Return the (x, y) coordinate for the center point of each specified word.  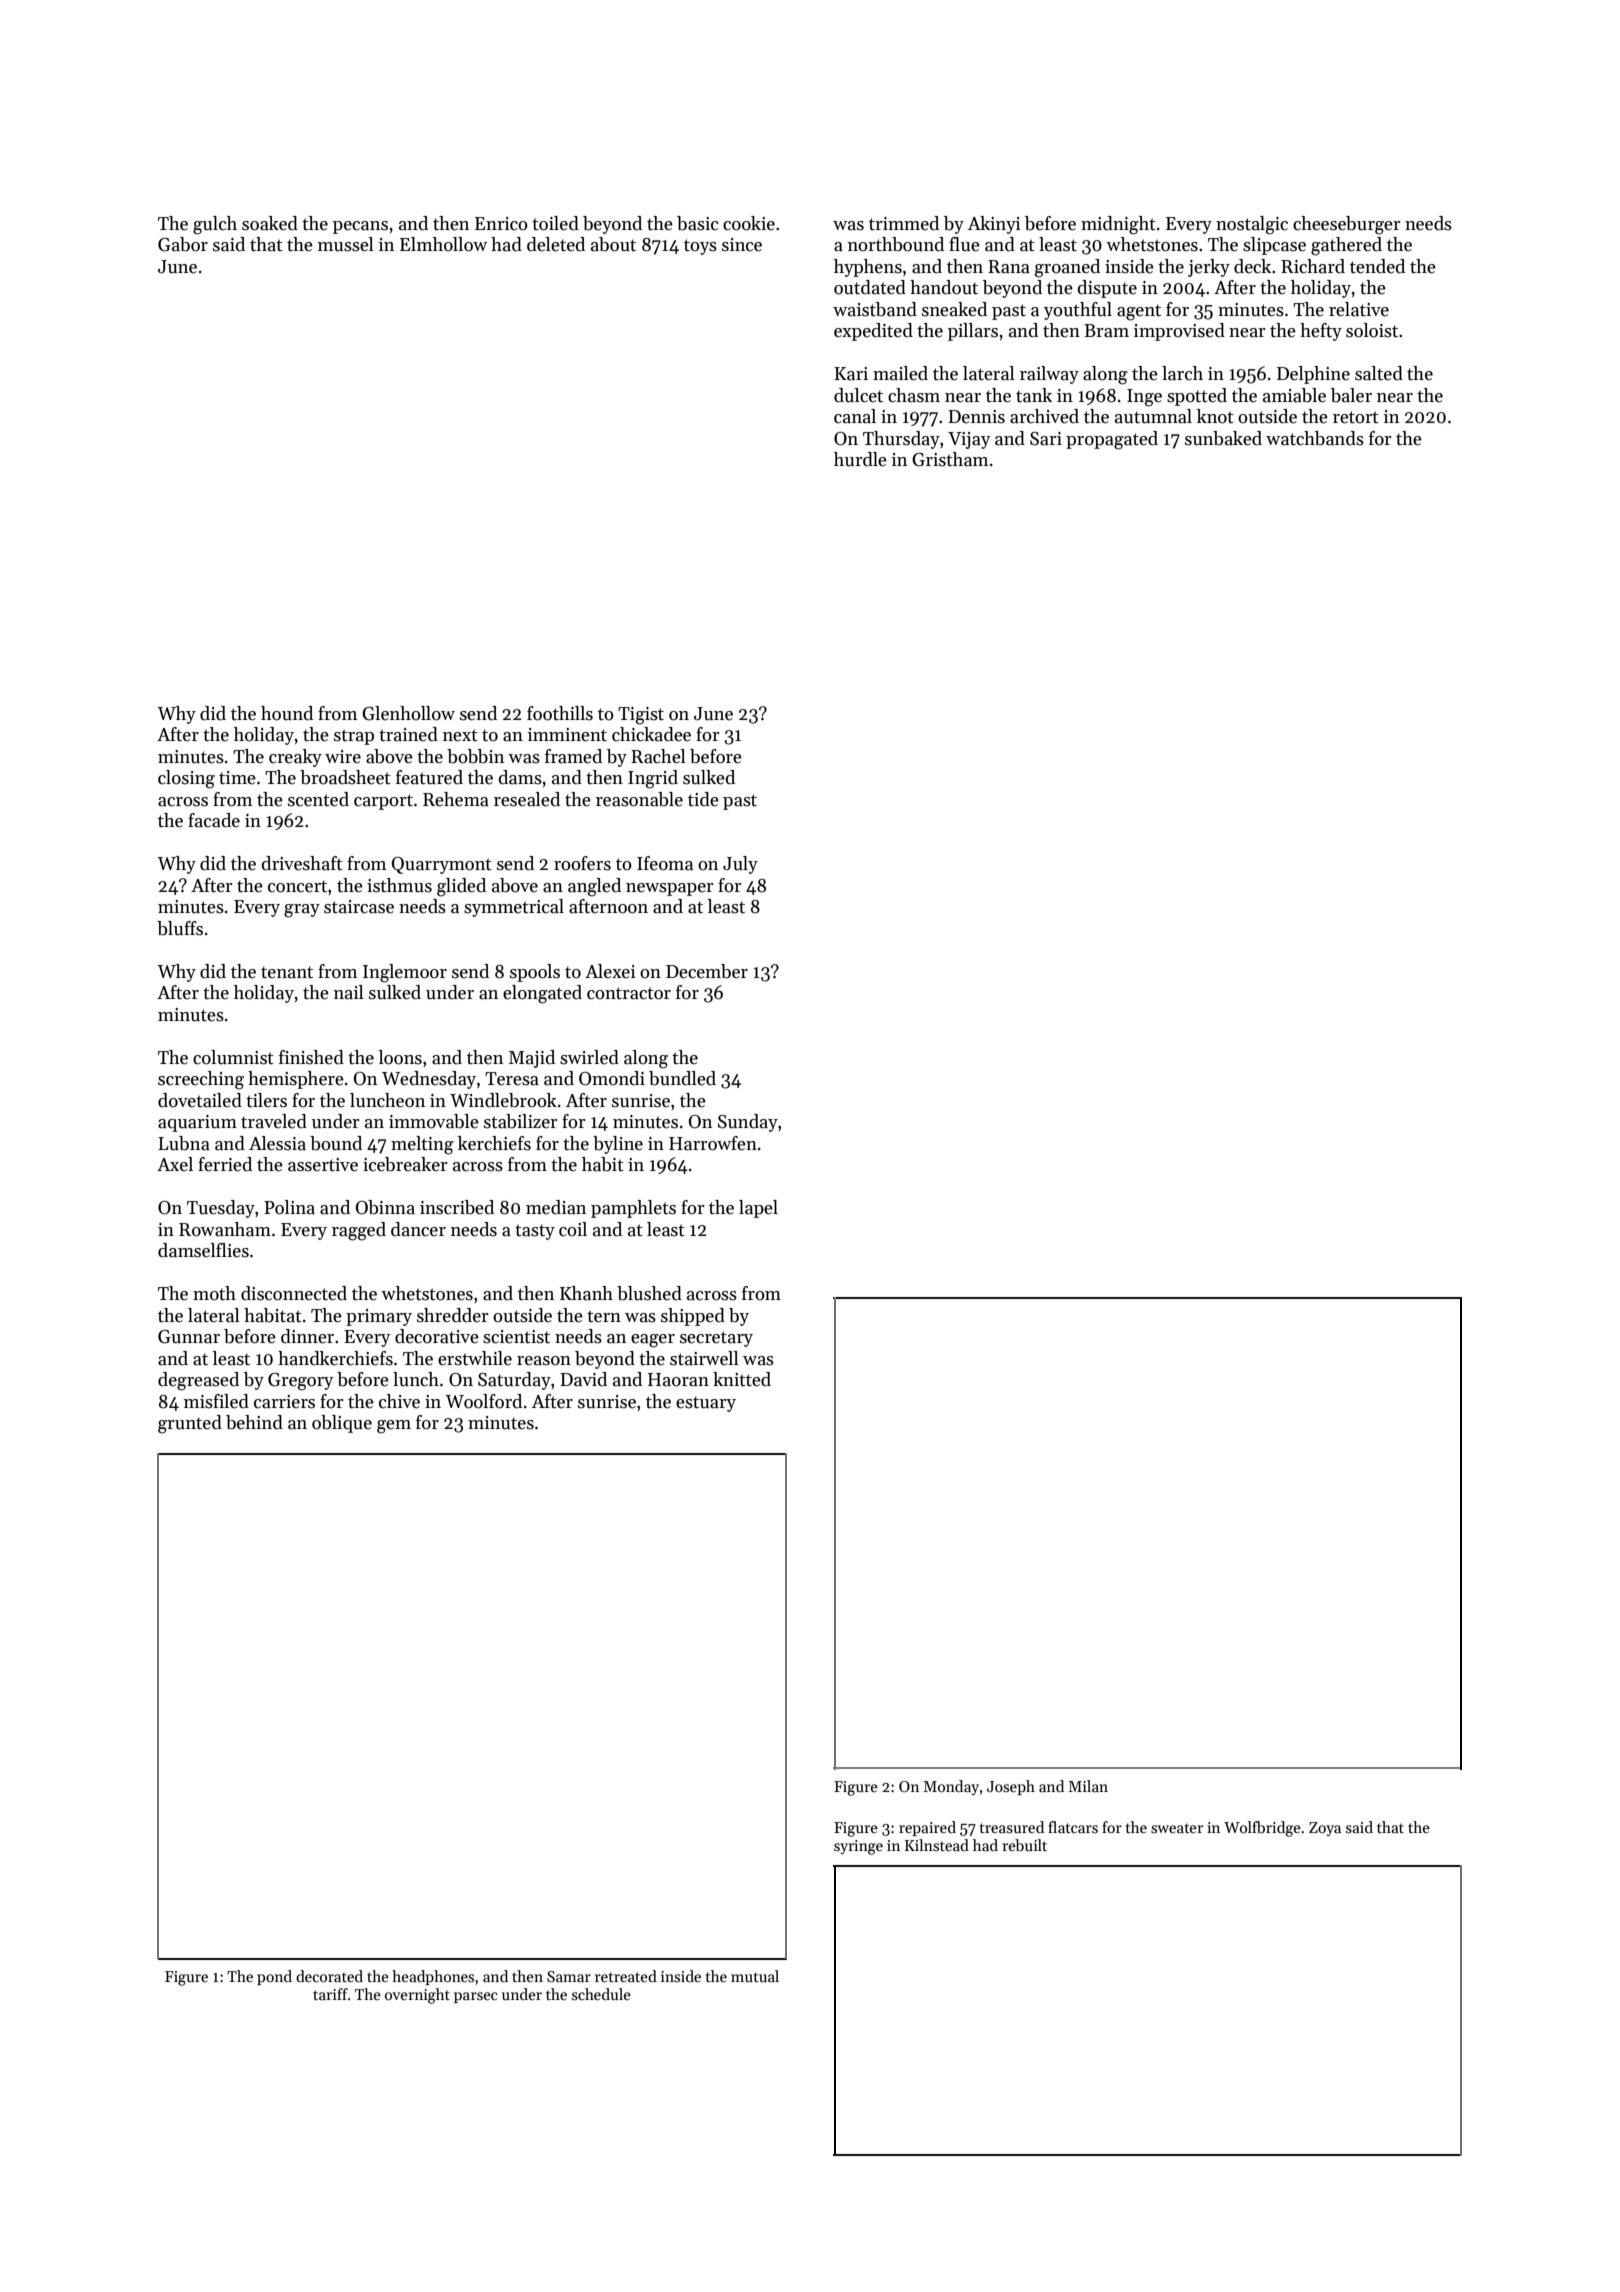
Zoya (1325, 1829)
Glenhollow (408, 713)
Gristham (950, 459)
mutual (755, 1976)
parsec (476, 1997)
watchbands (1315, 438)
